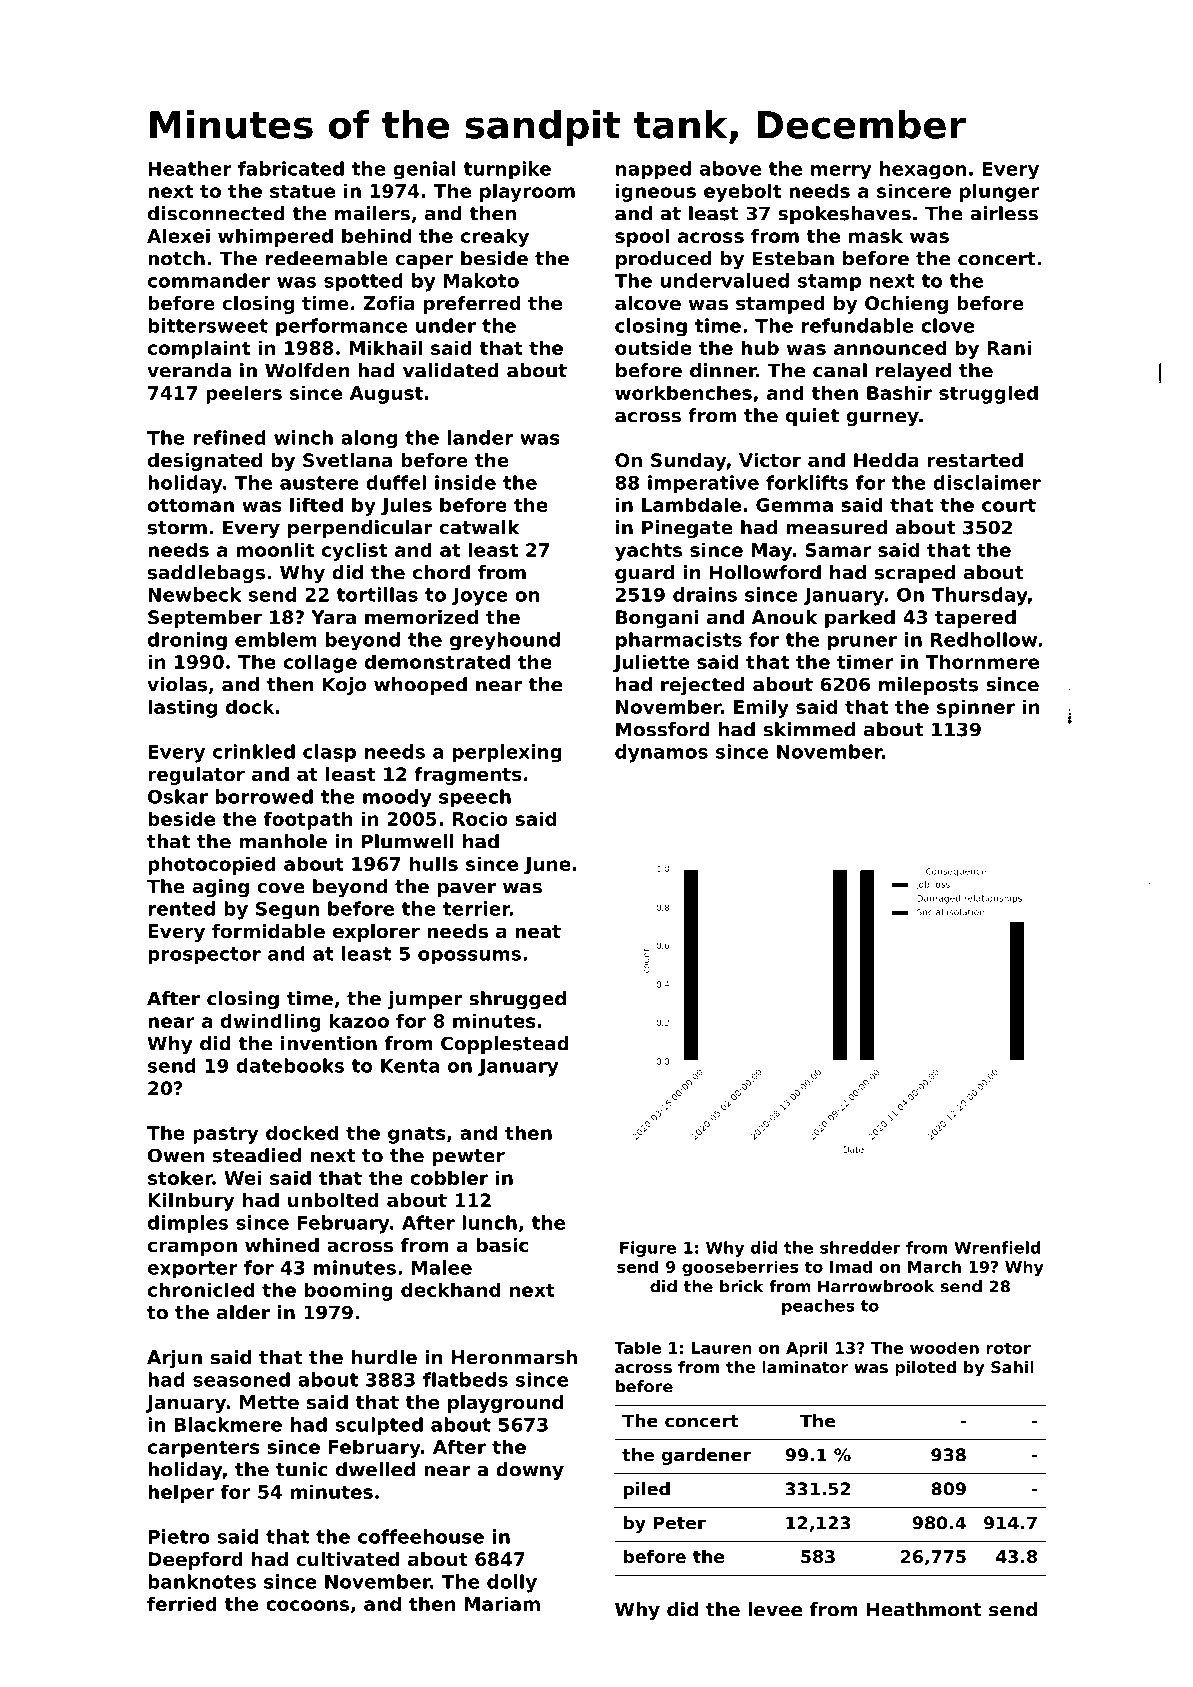 This image has width=1193, height=1687. I want to click on moonlit, so click(275, 549).
